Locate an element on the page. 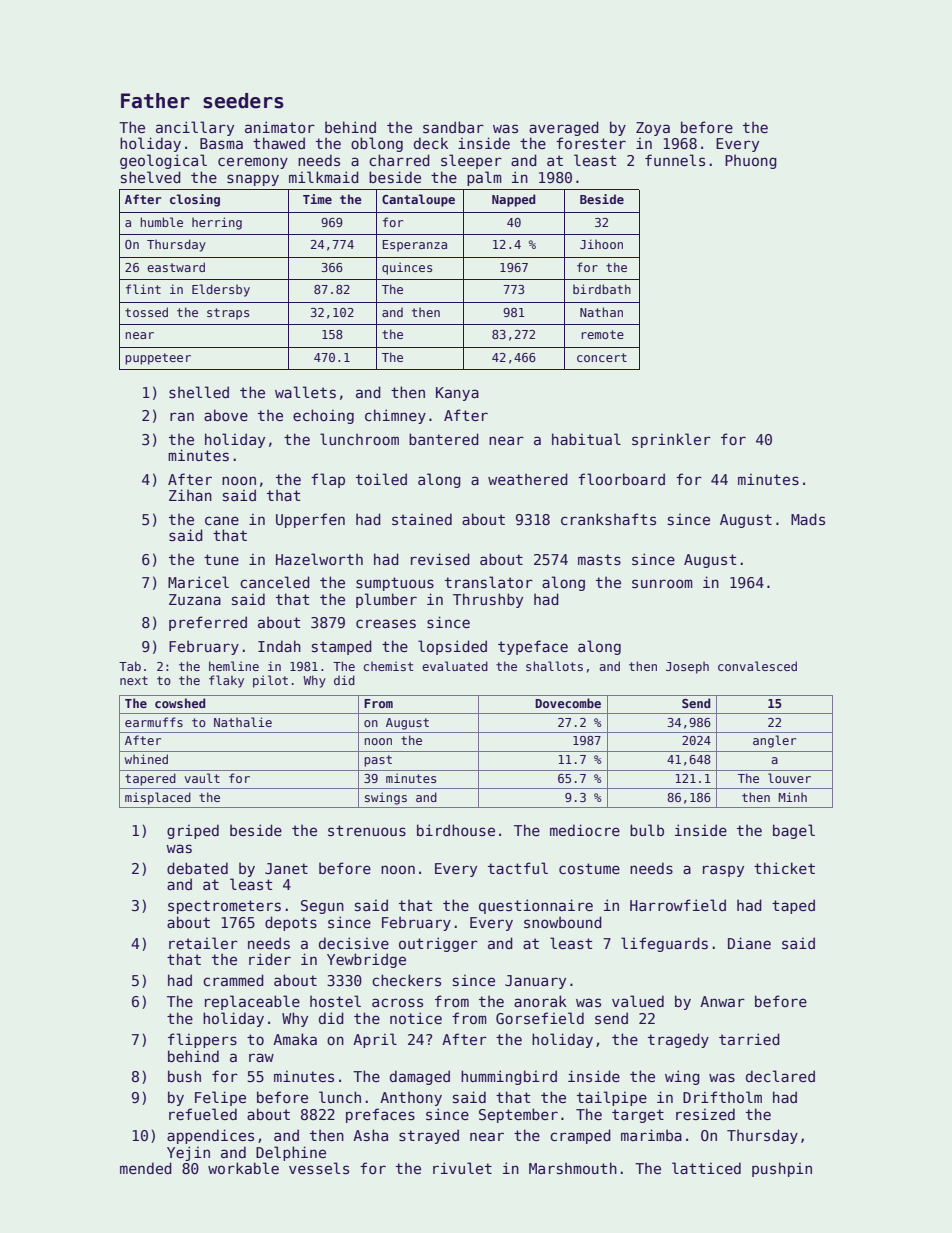 The height and width of the document is (1233, 952). Father is located at coordinates (155, 101).
